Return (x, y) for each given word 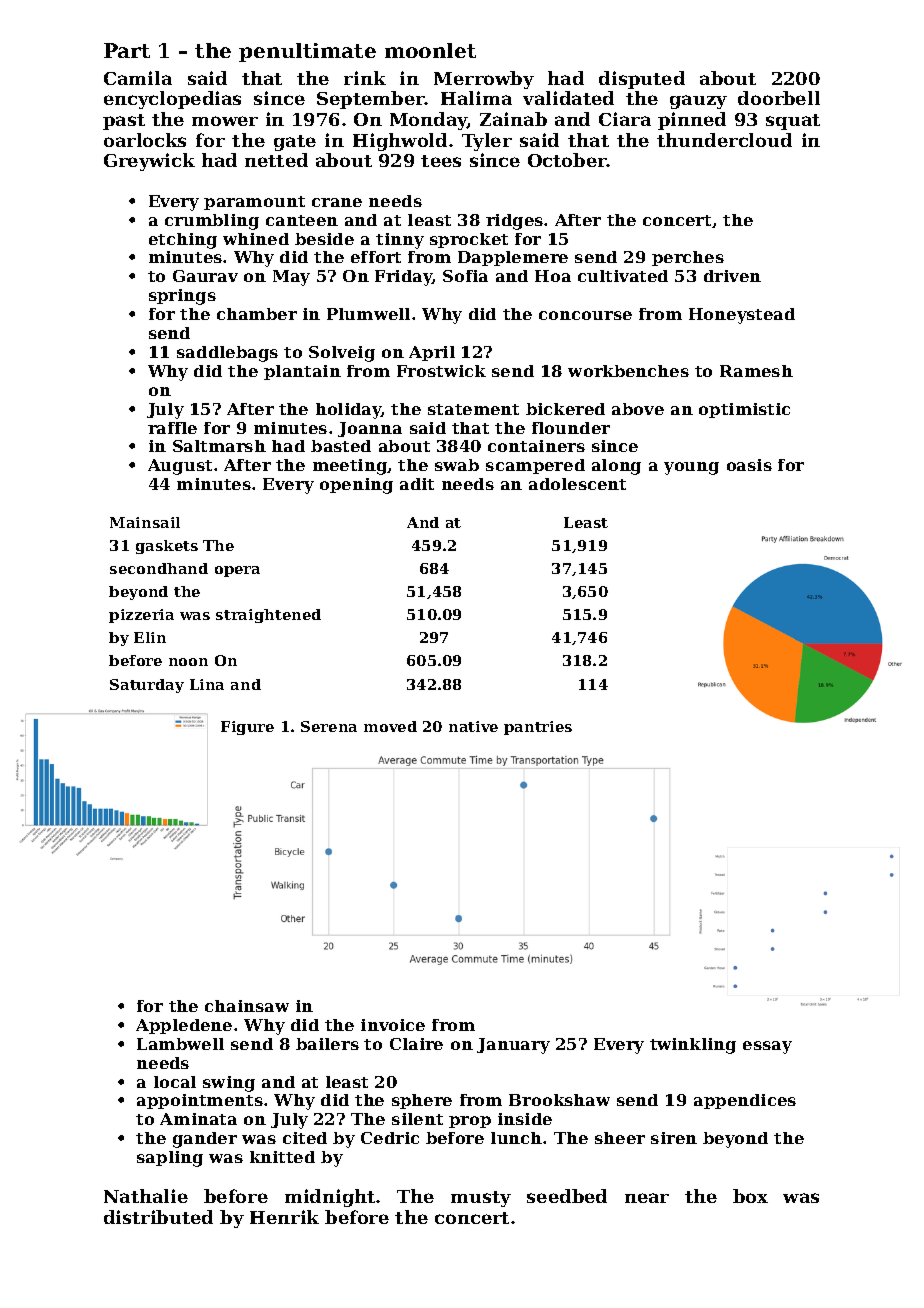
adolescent (577, 484)
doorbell (779, 98)
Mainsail (145, 522)
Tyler (487, 142)
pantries (538, 728)
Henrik (284, 1217)
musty (481, 1199)
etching (183, 241)
